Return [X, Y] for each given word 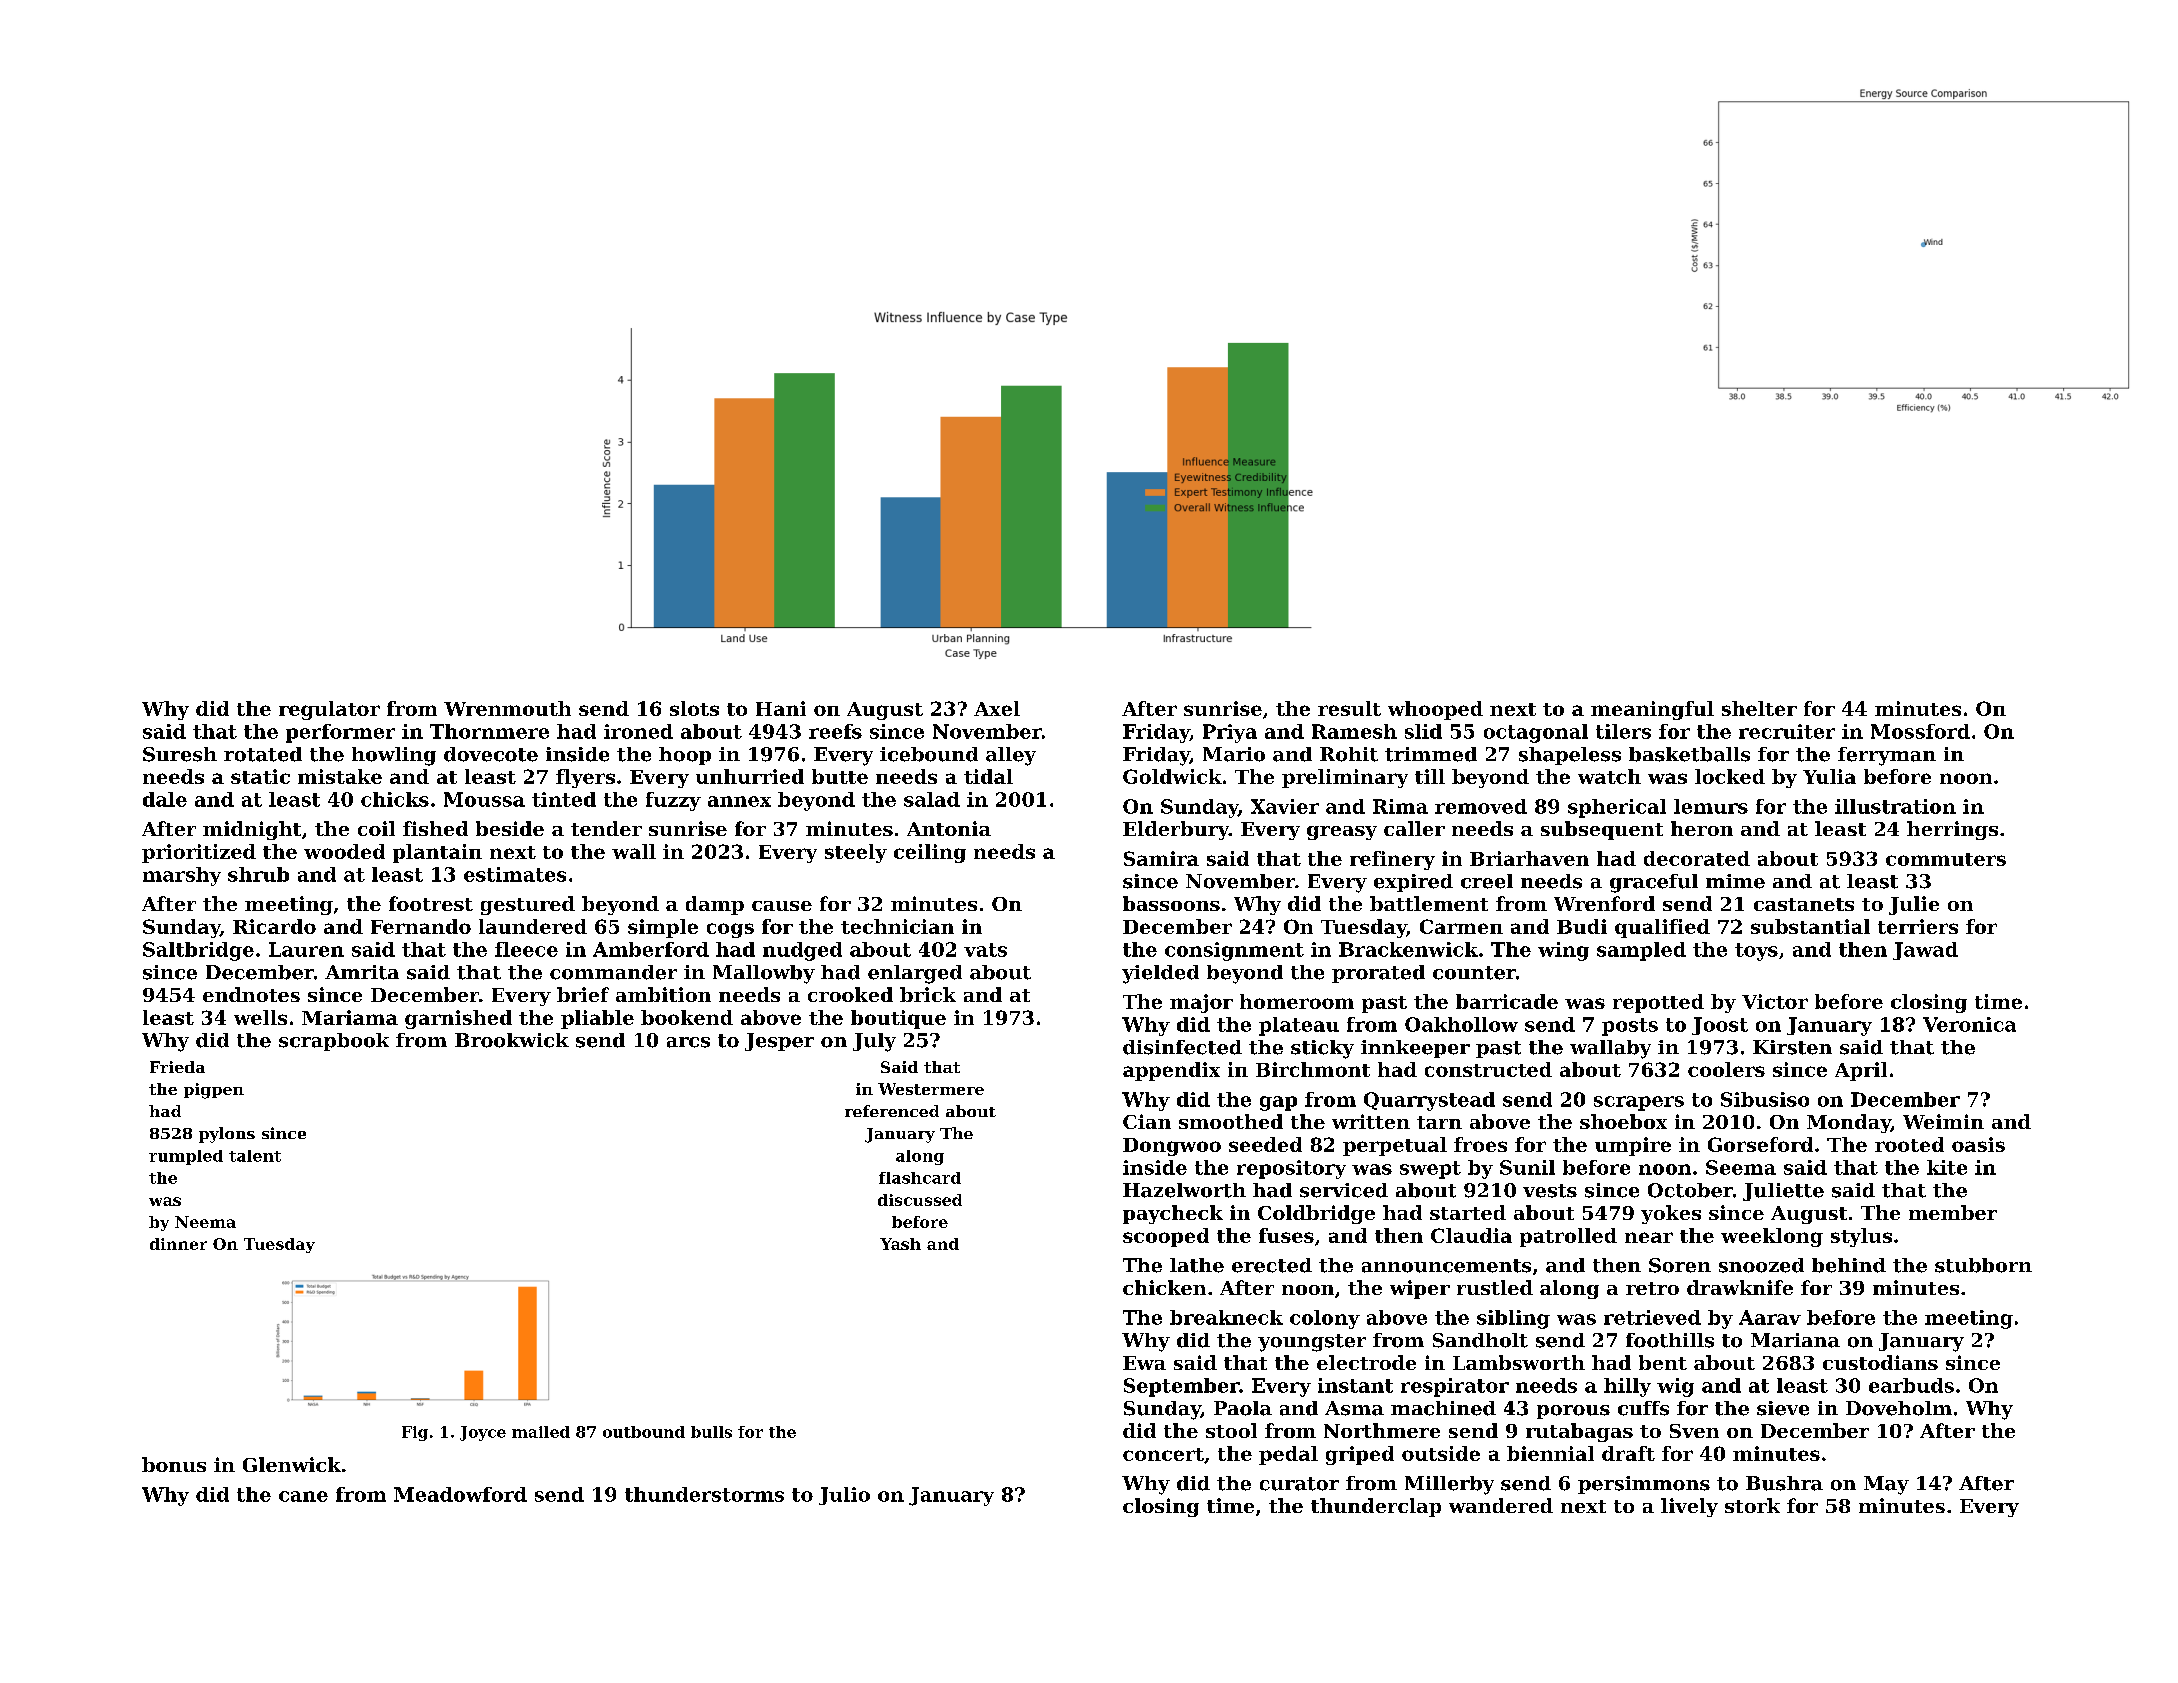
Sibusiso [1765, 1099]
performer [340, 733]
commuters [1946, 859]
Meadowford [460, 1494]
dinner [178, 1244]
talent [255, 1156]
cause [782, 906]
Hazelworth [1184, 1190]
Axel [997, 708]
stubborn [1983, 1265]
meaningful [1652, 710]
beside [510, 828]
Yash [900, 1244]
